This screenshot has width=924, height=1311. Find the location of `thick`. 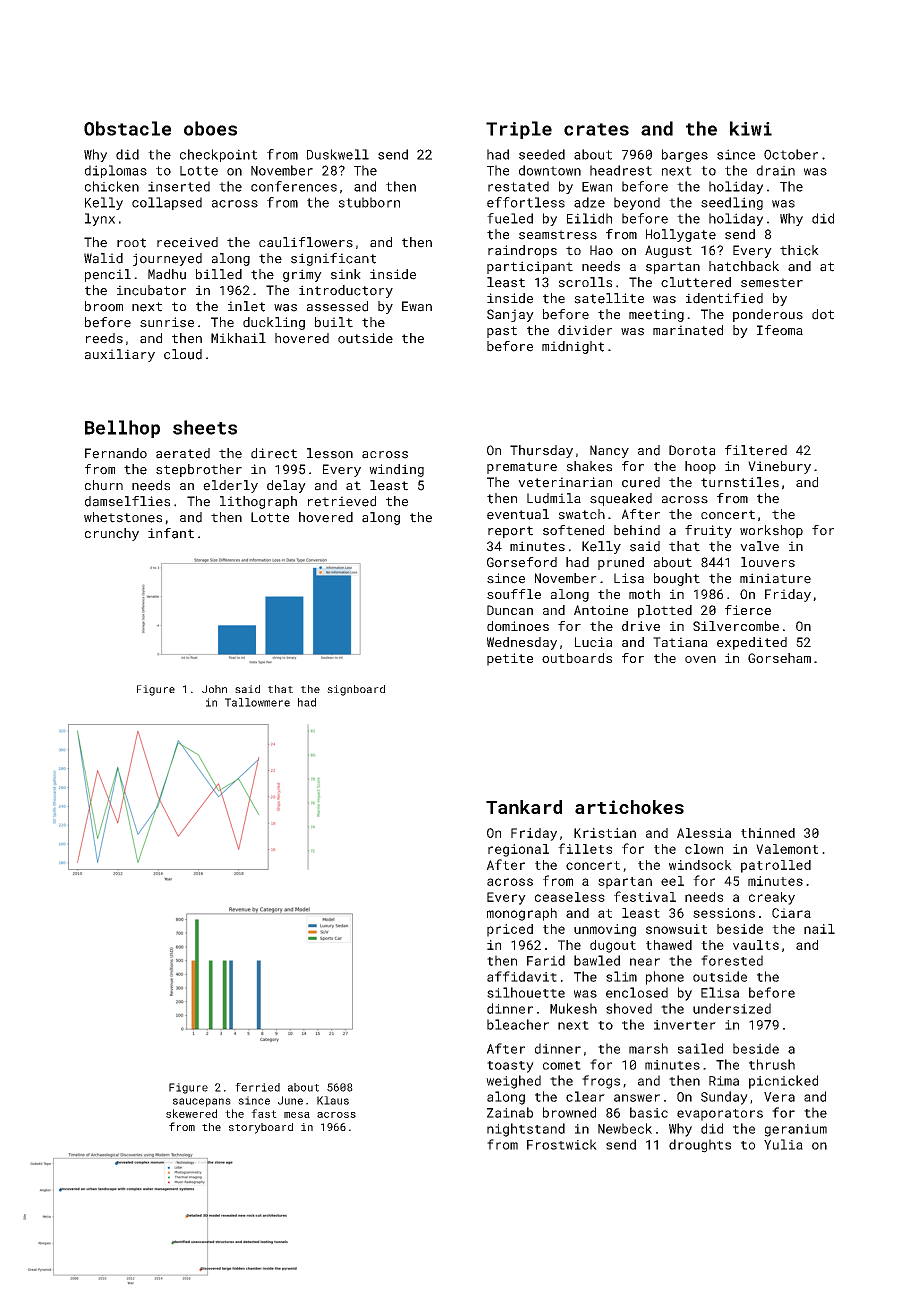

thick is located at coordinates (799, 250).
